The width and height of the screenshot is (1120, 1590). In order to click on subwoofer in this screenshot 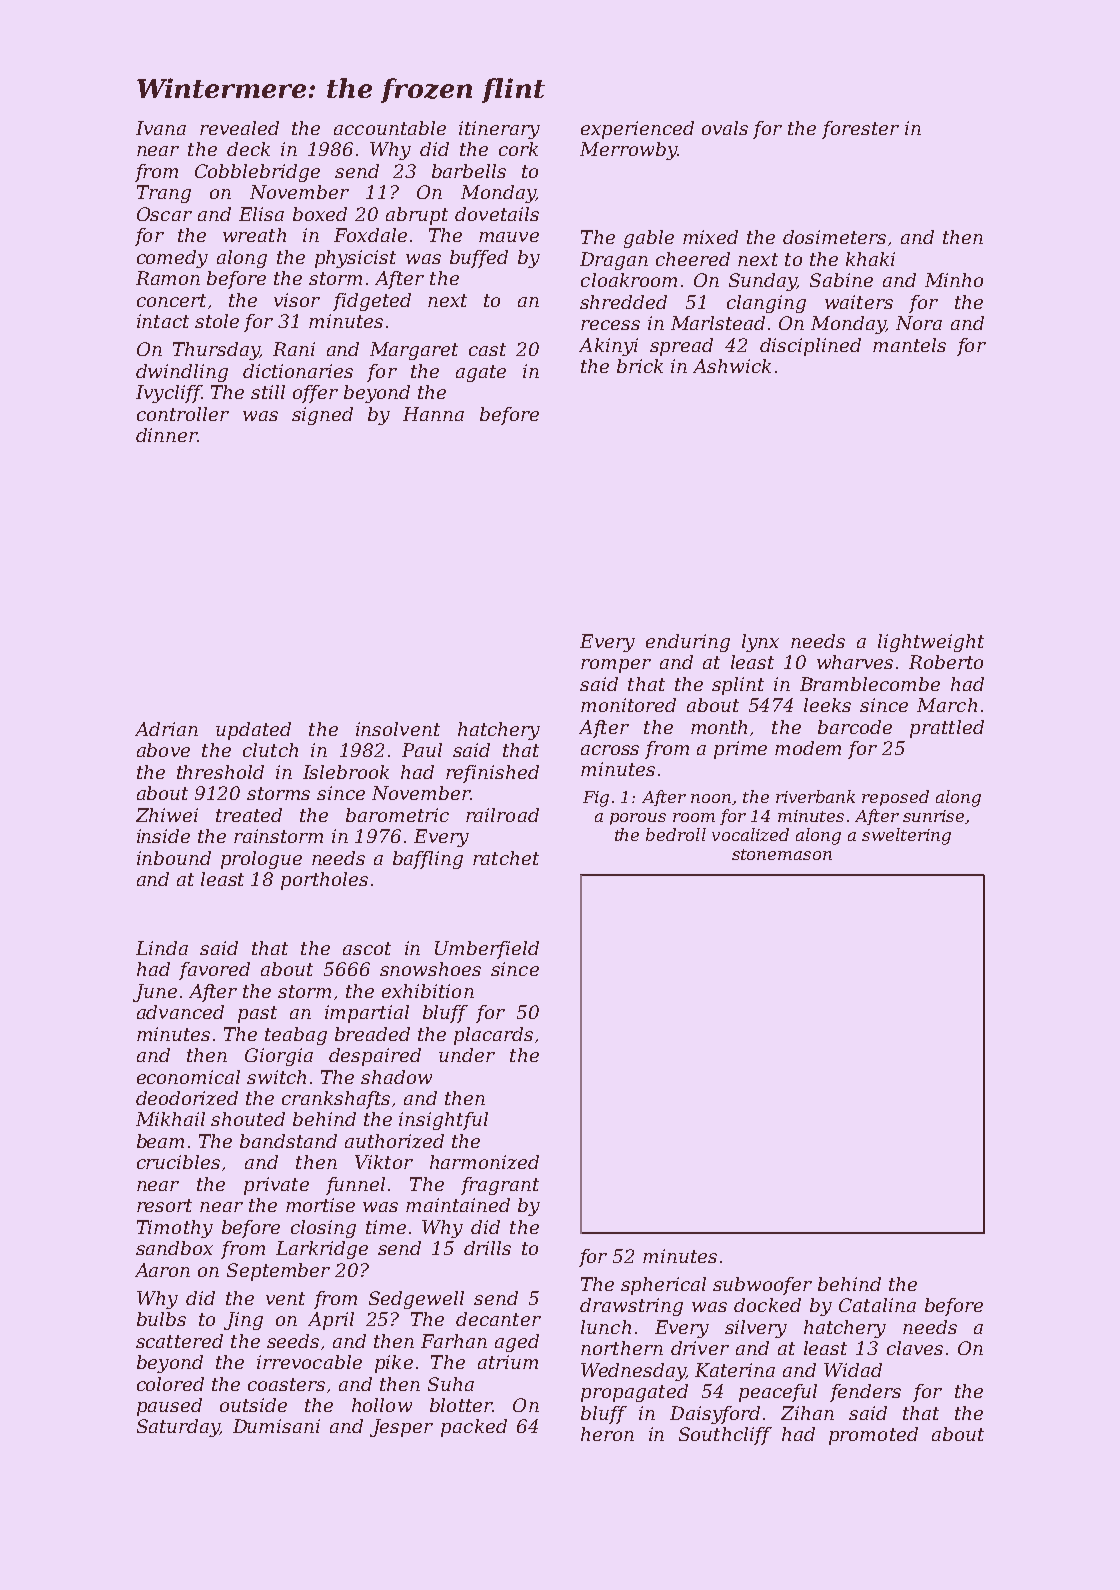, I will do `click(762, 1286)`.
